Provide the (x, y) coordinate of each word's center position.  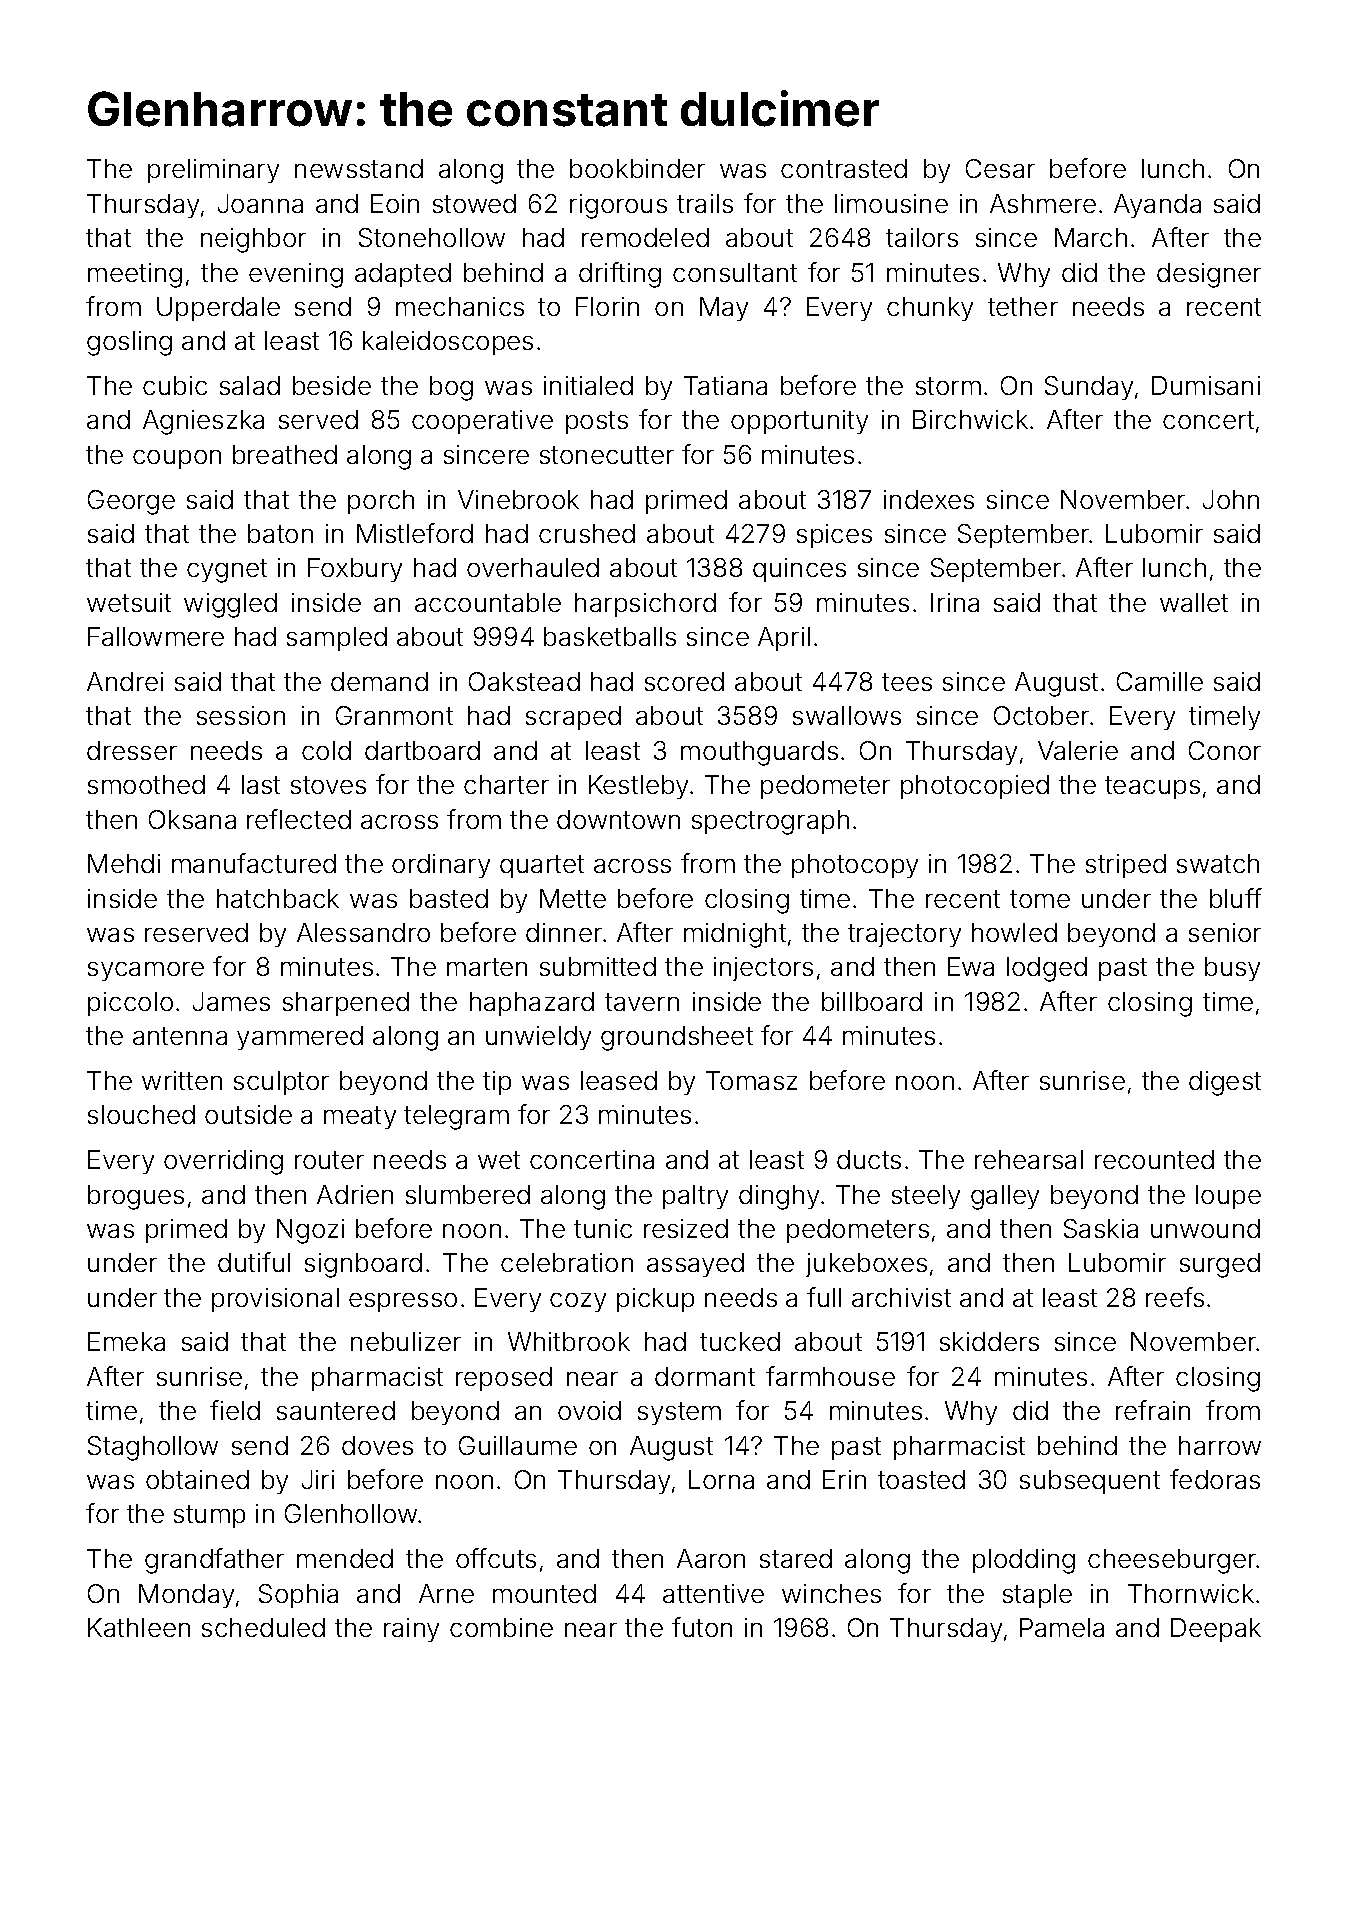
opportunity (799, 422)
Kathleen (139, 1627)
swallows (847, 715)
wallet (1194, 602)
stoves (328, 785)
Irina (955, 602)
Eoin (395, 203)
